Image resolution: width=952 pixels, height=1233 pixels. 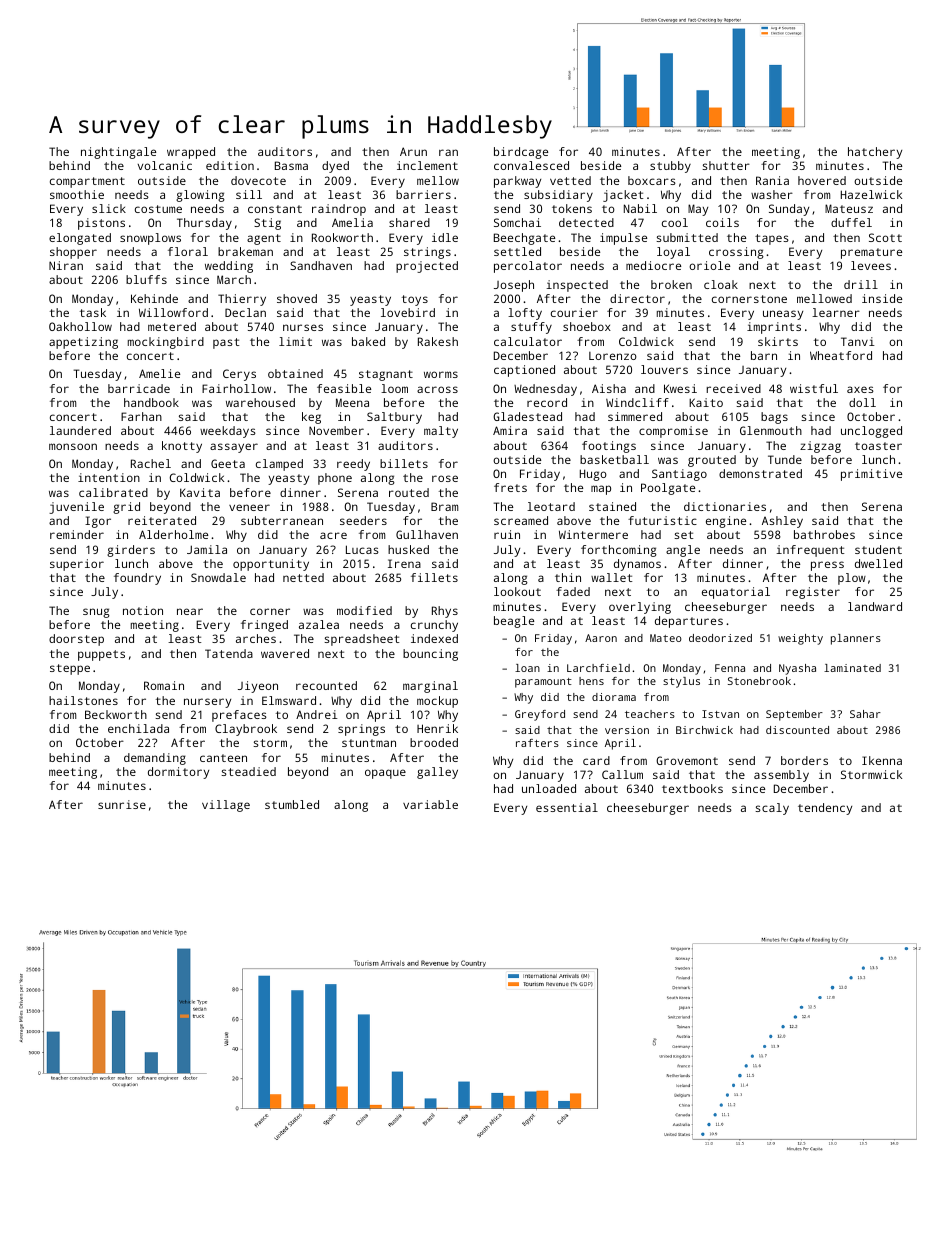 What do you see at coordinates (687, 237) in the screenshot?
I see `submitted` at bounding box center [687, 237].
